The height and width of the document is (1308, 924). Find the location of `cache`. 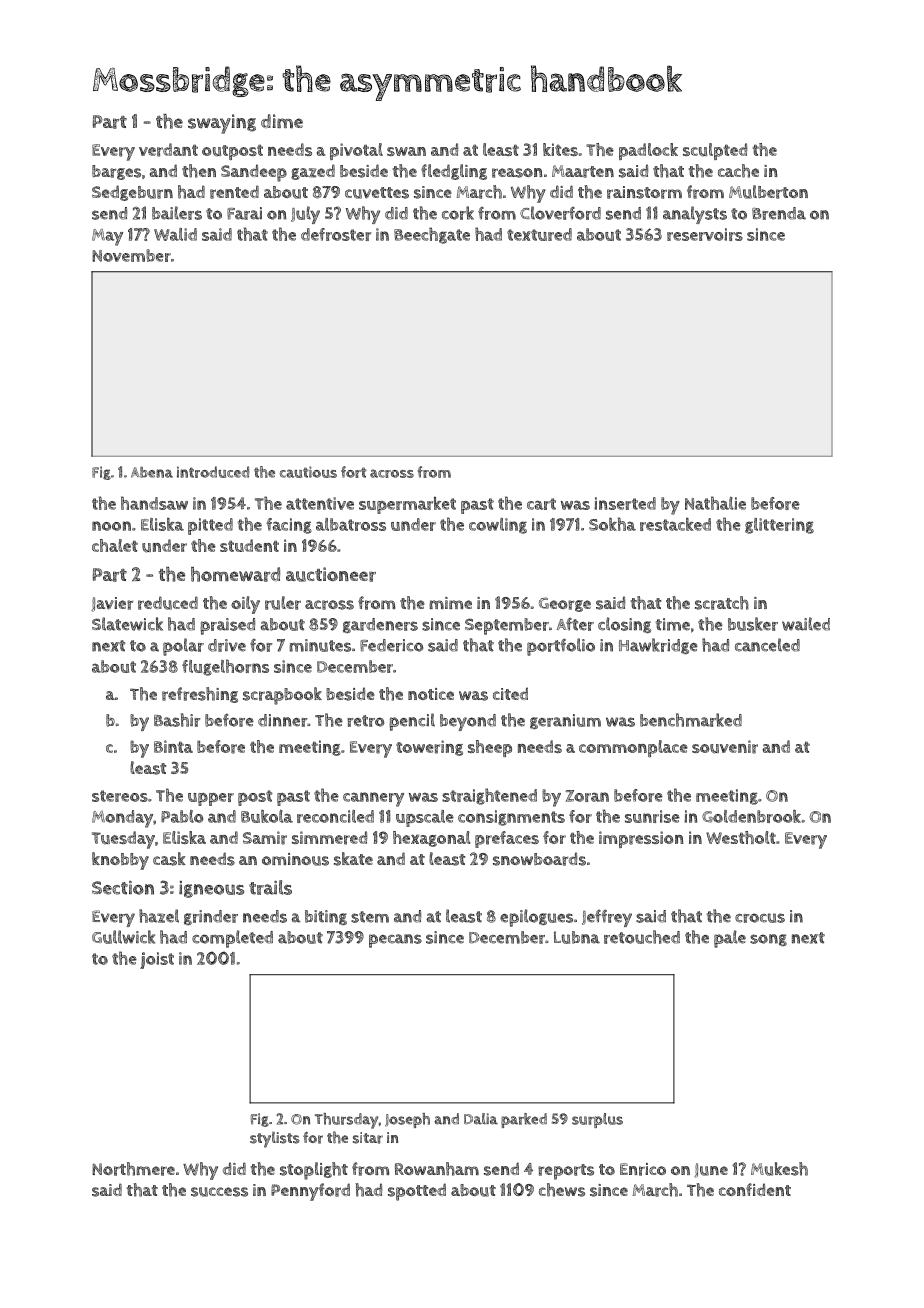

cache is located at coordinates (738, 171).
